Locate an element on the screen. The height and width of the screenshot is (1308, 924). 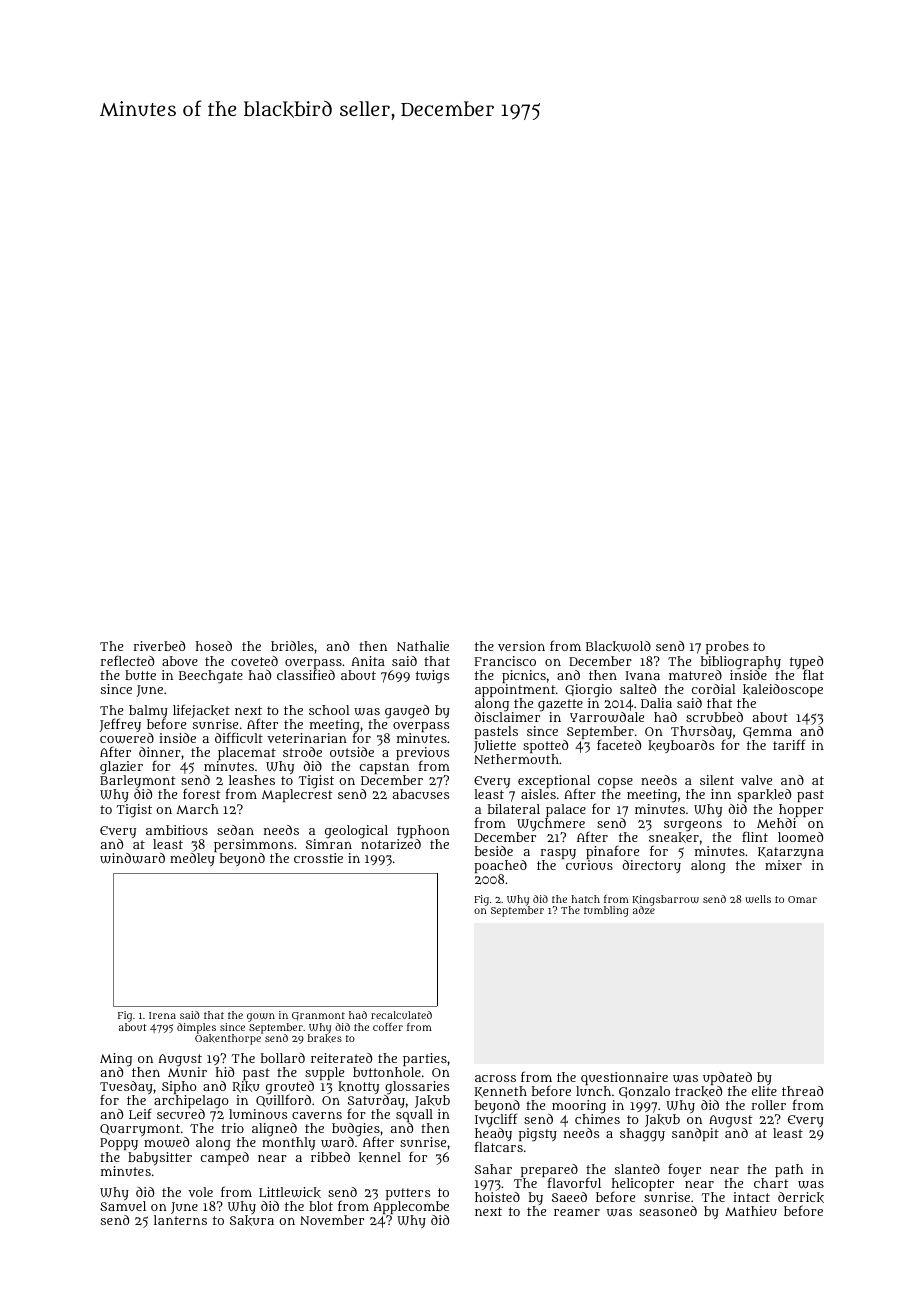
Poppy is located at coordinates (119, 1144).
